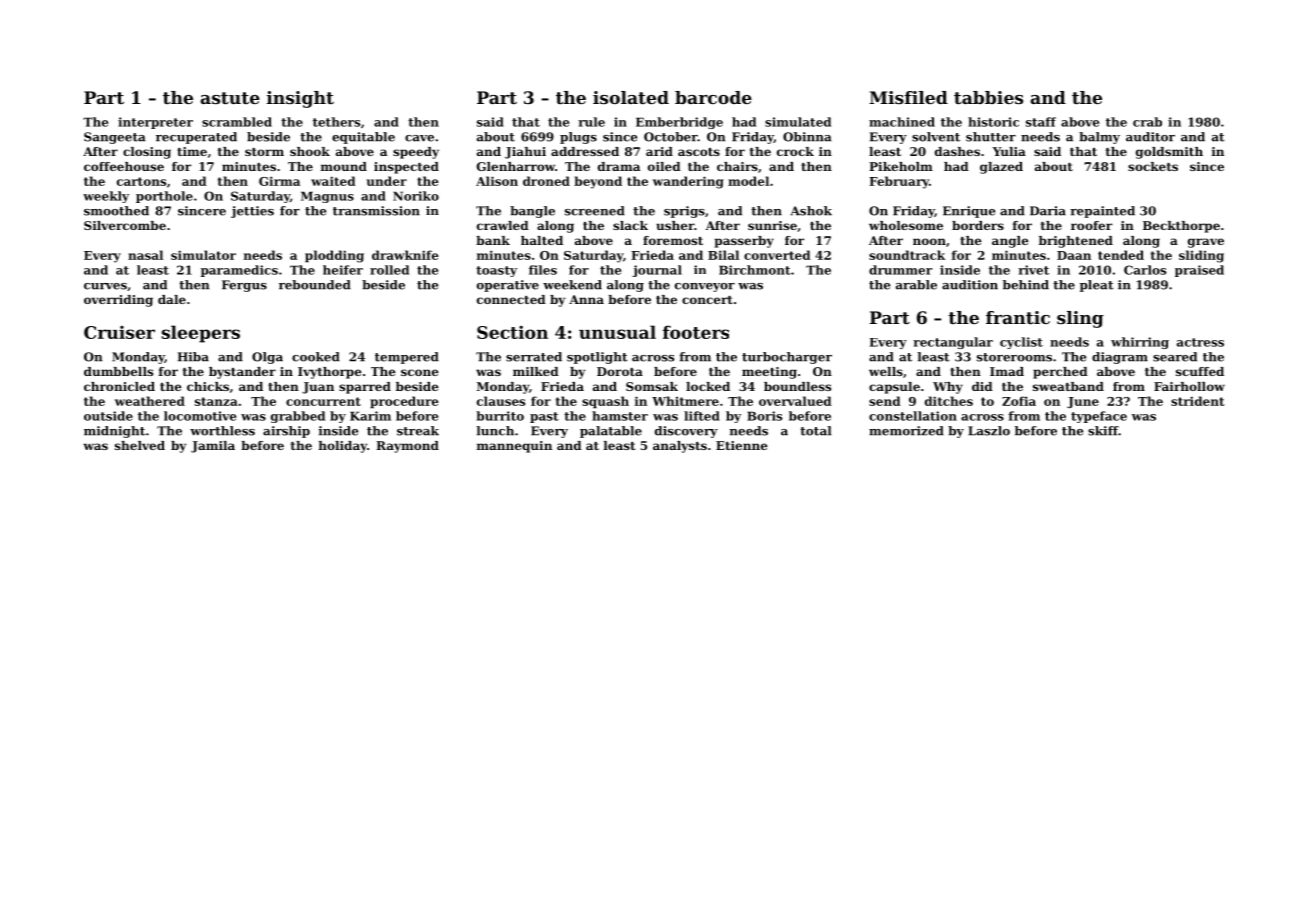 This image has width=1308, height=924. Describe the element at coordinates (1097, 286) in the image. I see `pleat` at that location.
